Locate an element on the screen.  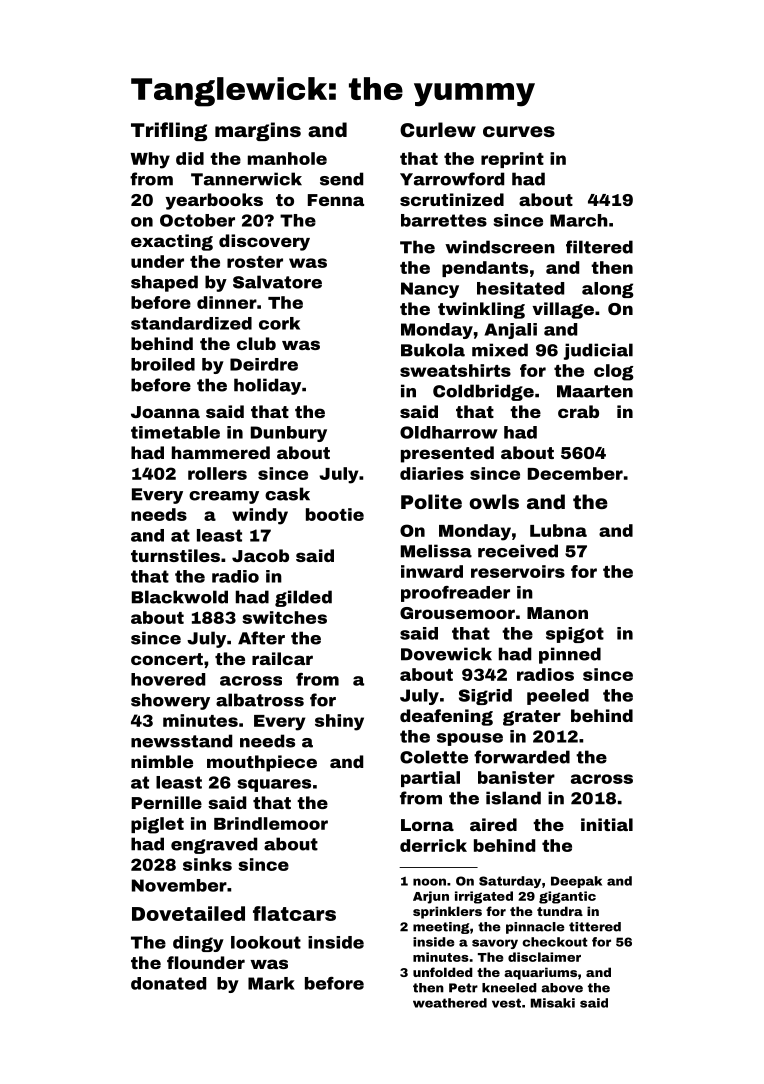
Joanna is located at coordinates (165, 412).
